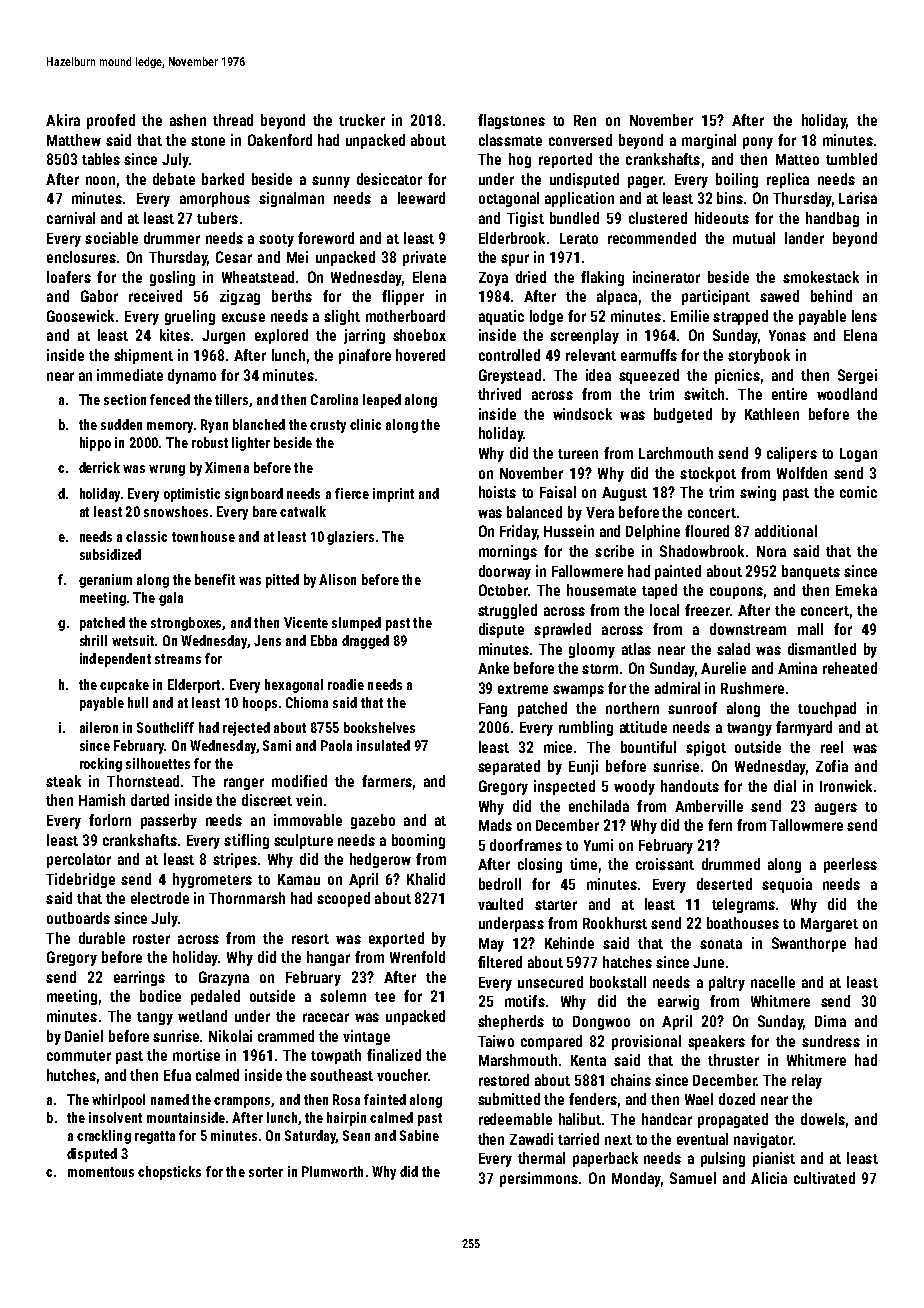 Image resolution: width=924 pixels, height=1308 pixels. Describe the element at coordinates (260, 704) in the page. I see `hoops` at that location.
